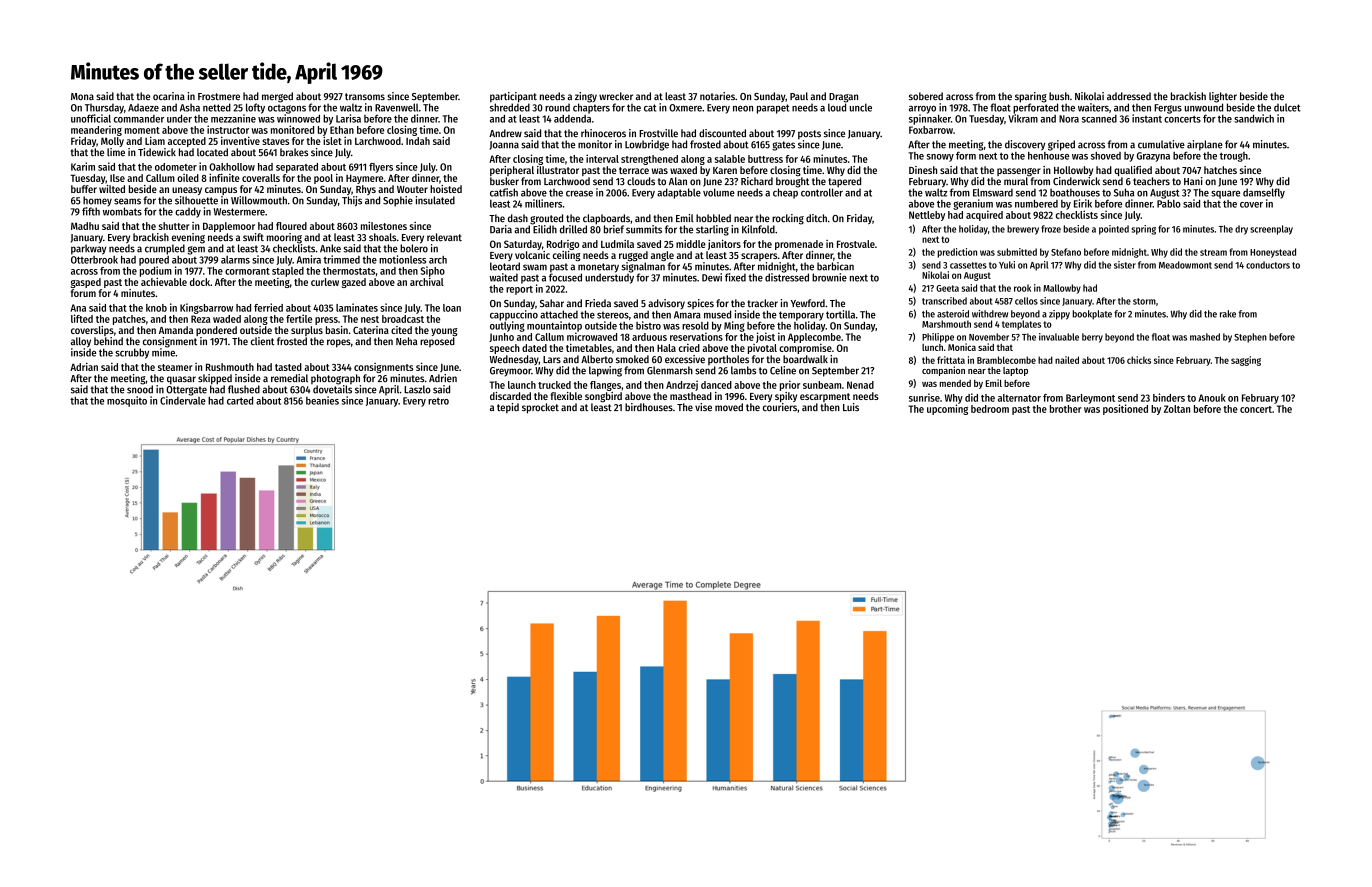 The height and width of the screenshot is (887, 1372). Describe the element at coordinates (86, 283) in the screenshot. I see `gasped` at that location.
